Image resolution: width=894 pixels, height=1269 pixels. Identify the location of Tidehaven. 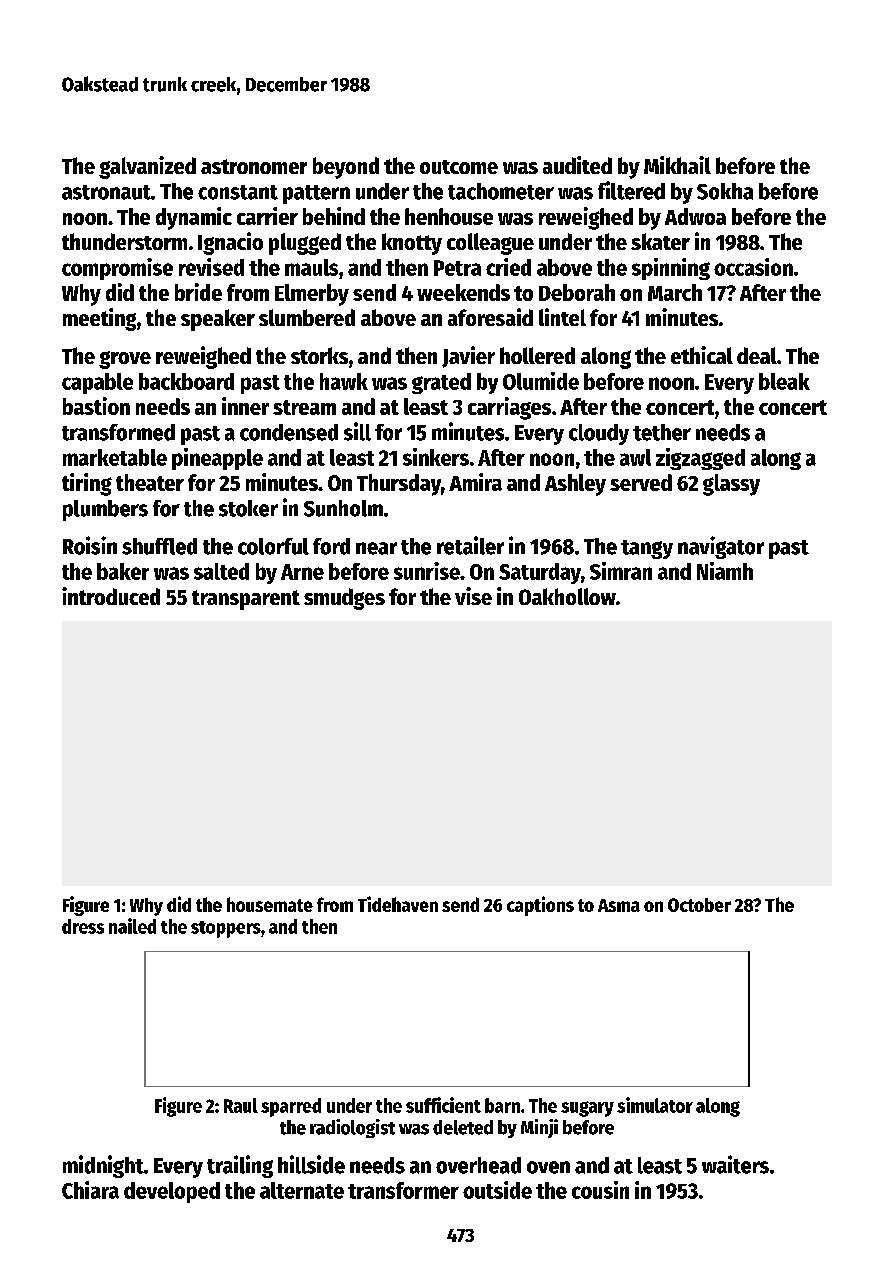
(398, 904).
